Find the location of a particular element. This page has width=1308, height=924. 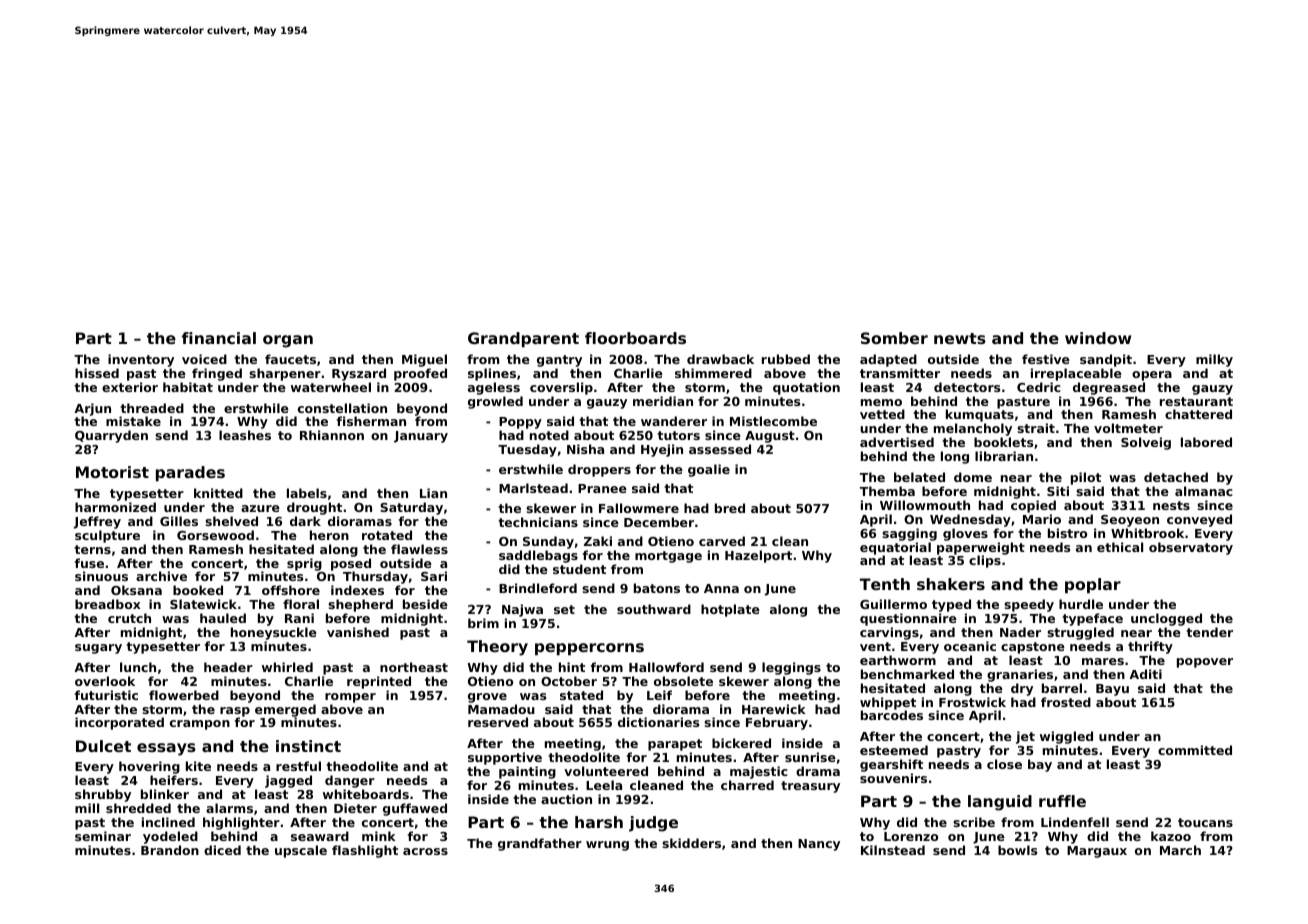

Brandon is located at coordinates (170, 850).
